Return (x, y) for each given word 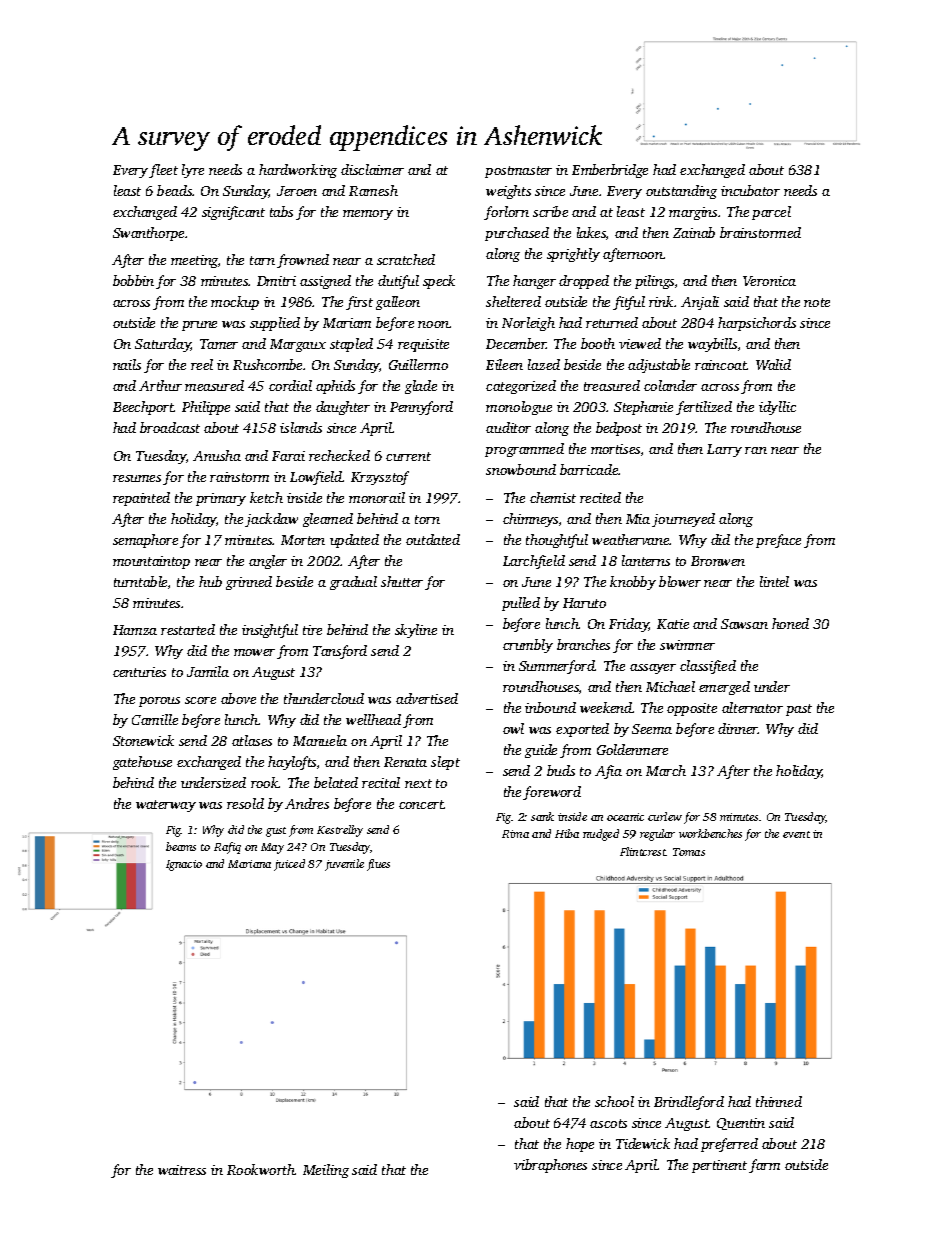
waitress (182, 1170)
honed (790, 623)
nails (127, 364)
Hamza (135, 630)
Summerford (557, 667)
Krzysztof (380, 478)
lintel (774, 581)
